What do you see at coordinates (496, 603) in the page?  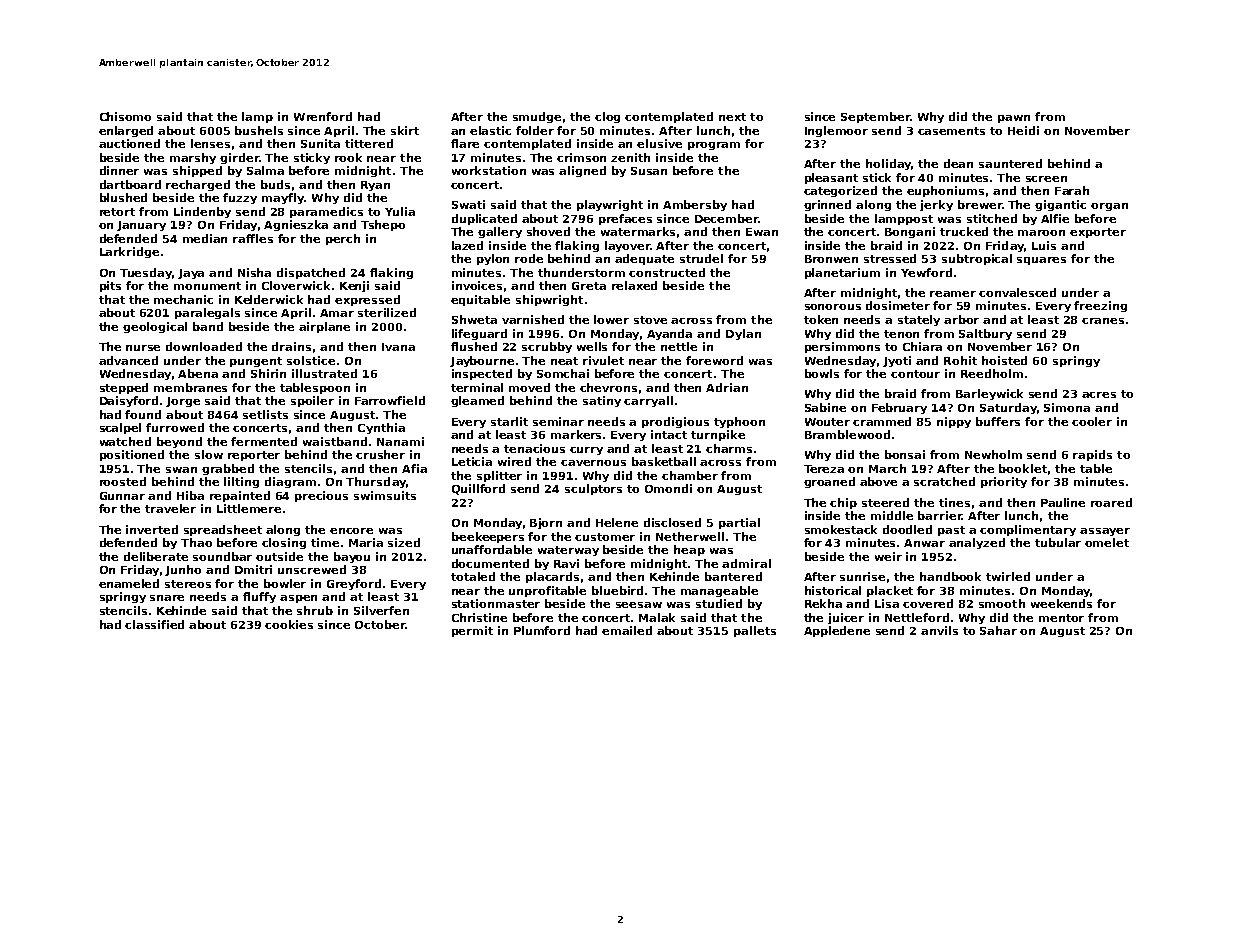 I see `stationmaster` at bounding box center [496, 603].
